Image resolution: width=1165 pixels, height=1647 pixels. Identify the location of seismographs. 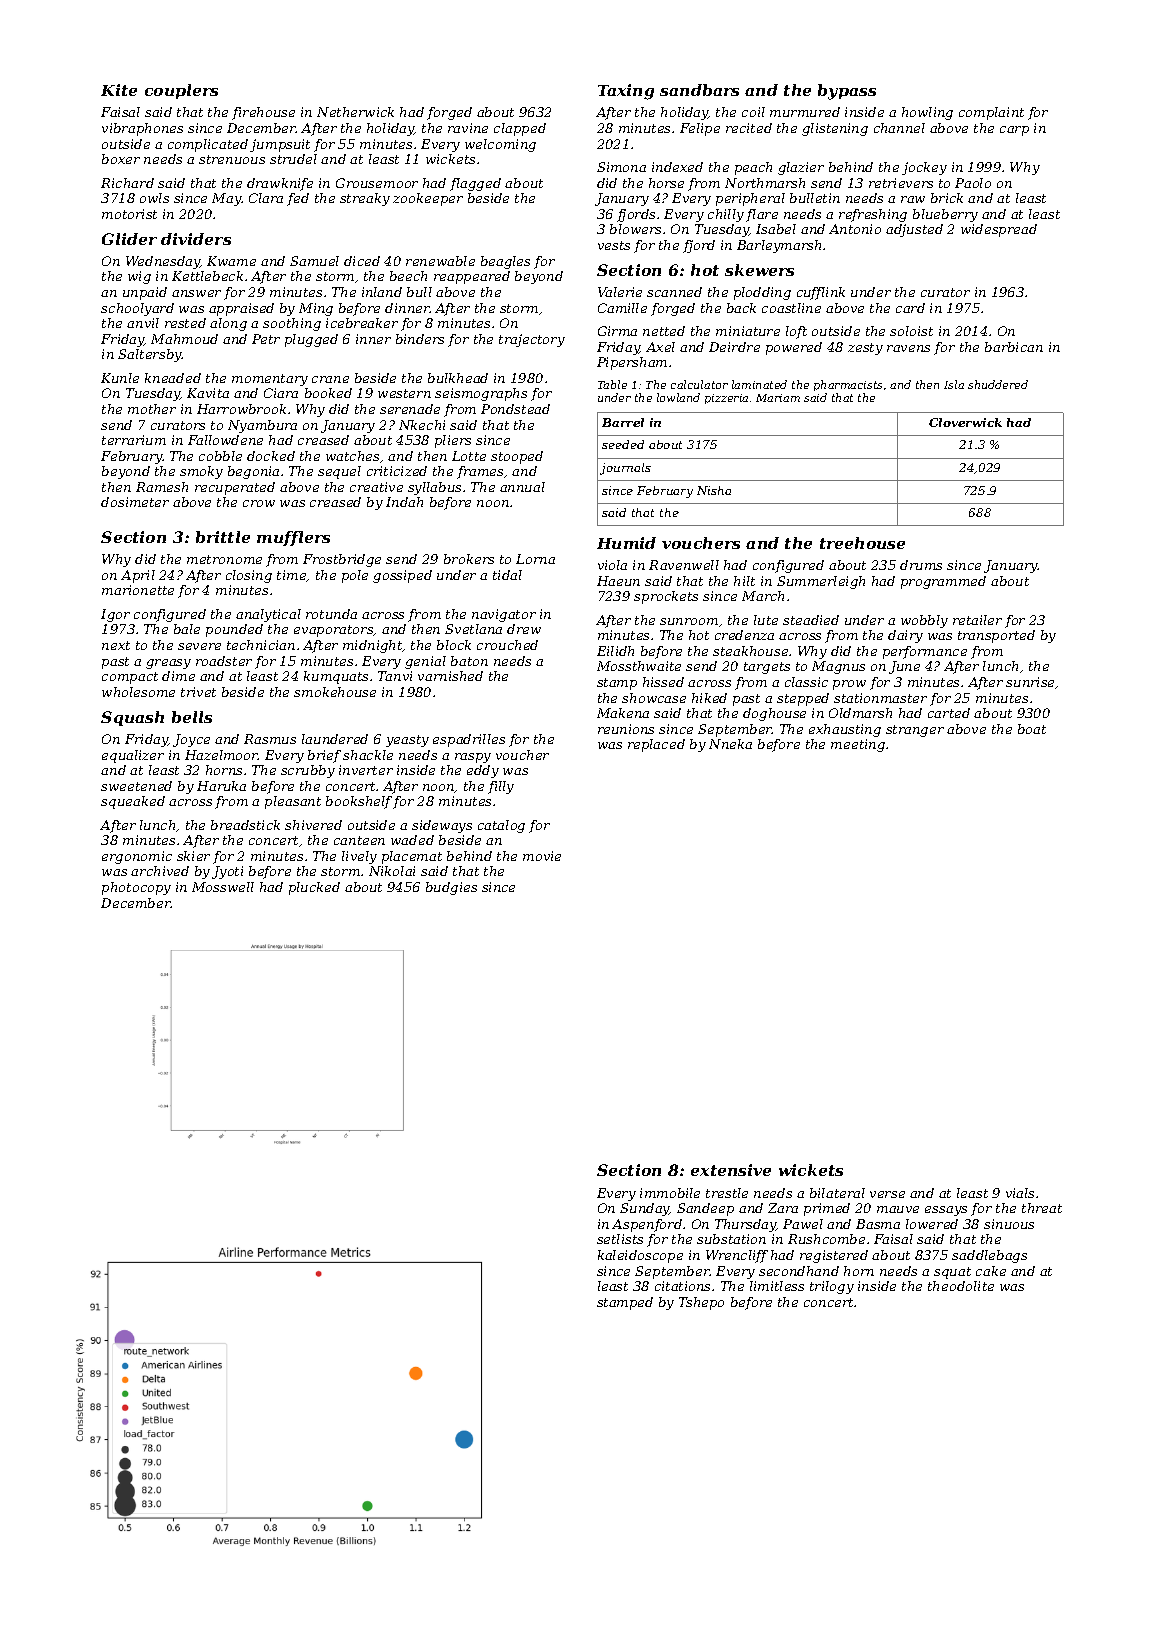
(481, 394).
